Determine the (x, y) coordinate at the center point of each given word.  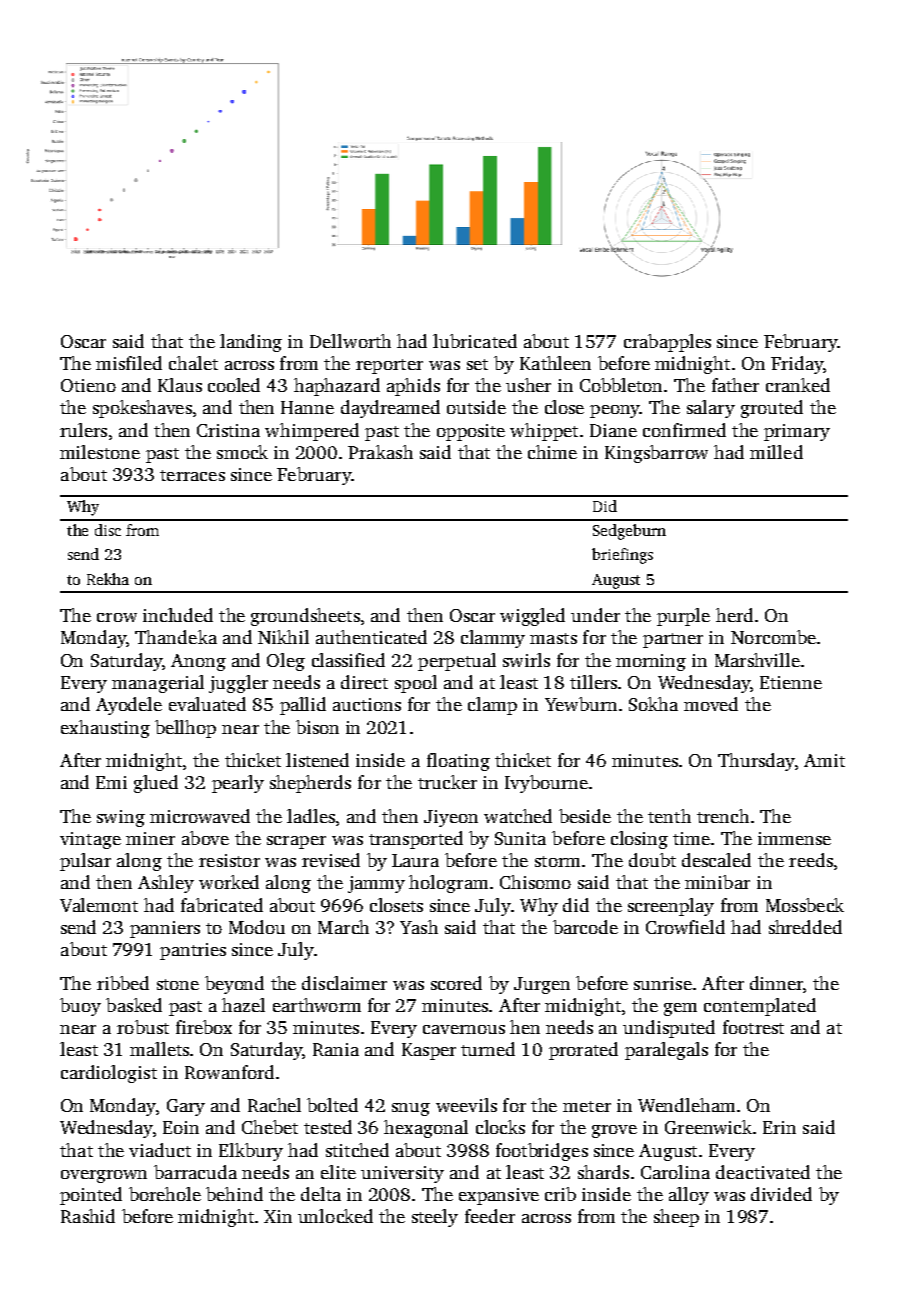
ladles (311, 816)
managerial (158, 684)
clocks (500, 1127)
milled (776, 452)
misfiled (129, 363)
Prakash (380, 452)
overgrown (104, 1176)
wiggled (532, 617)
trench (723, 816)
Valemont (99, 905)
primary (797, 432)
